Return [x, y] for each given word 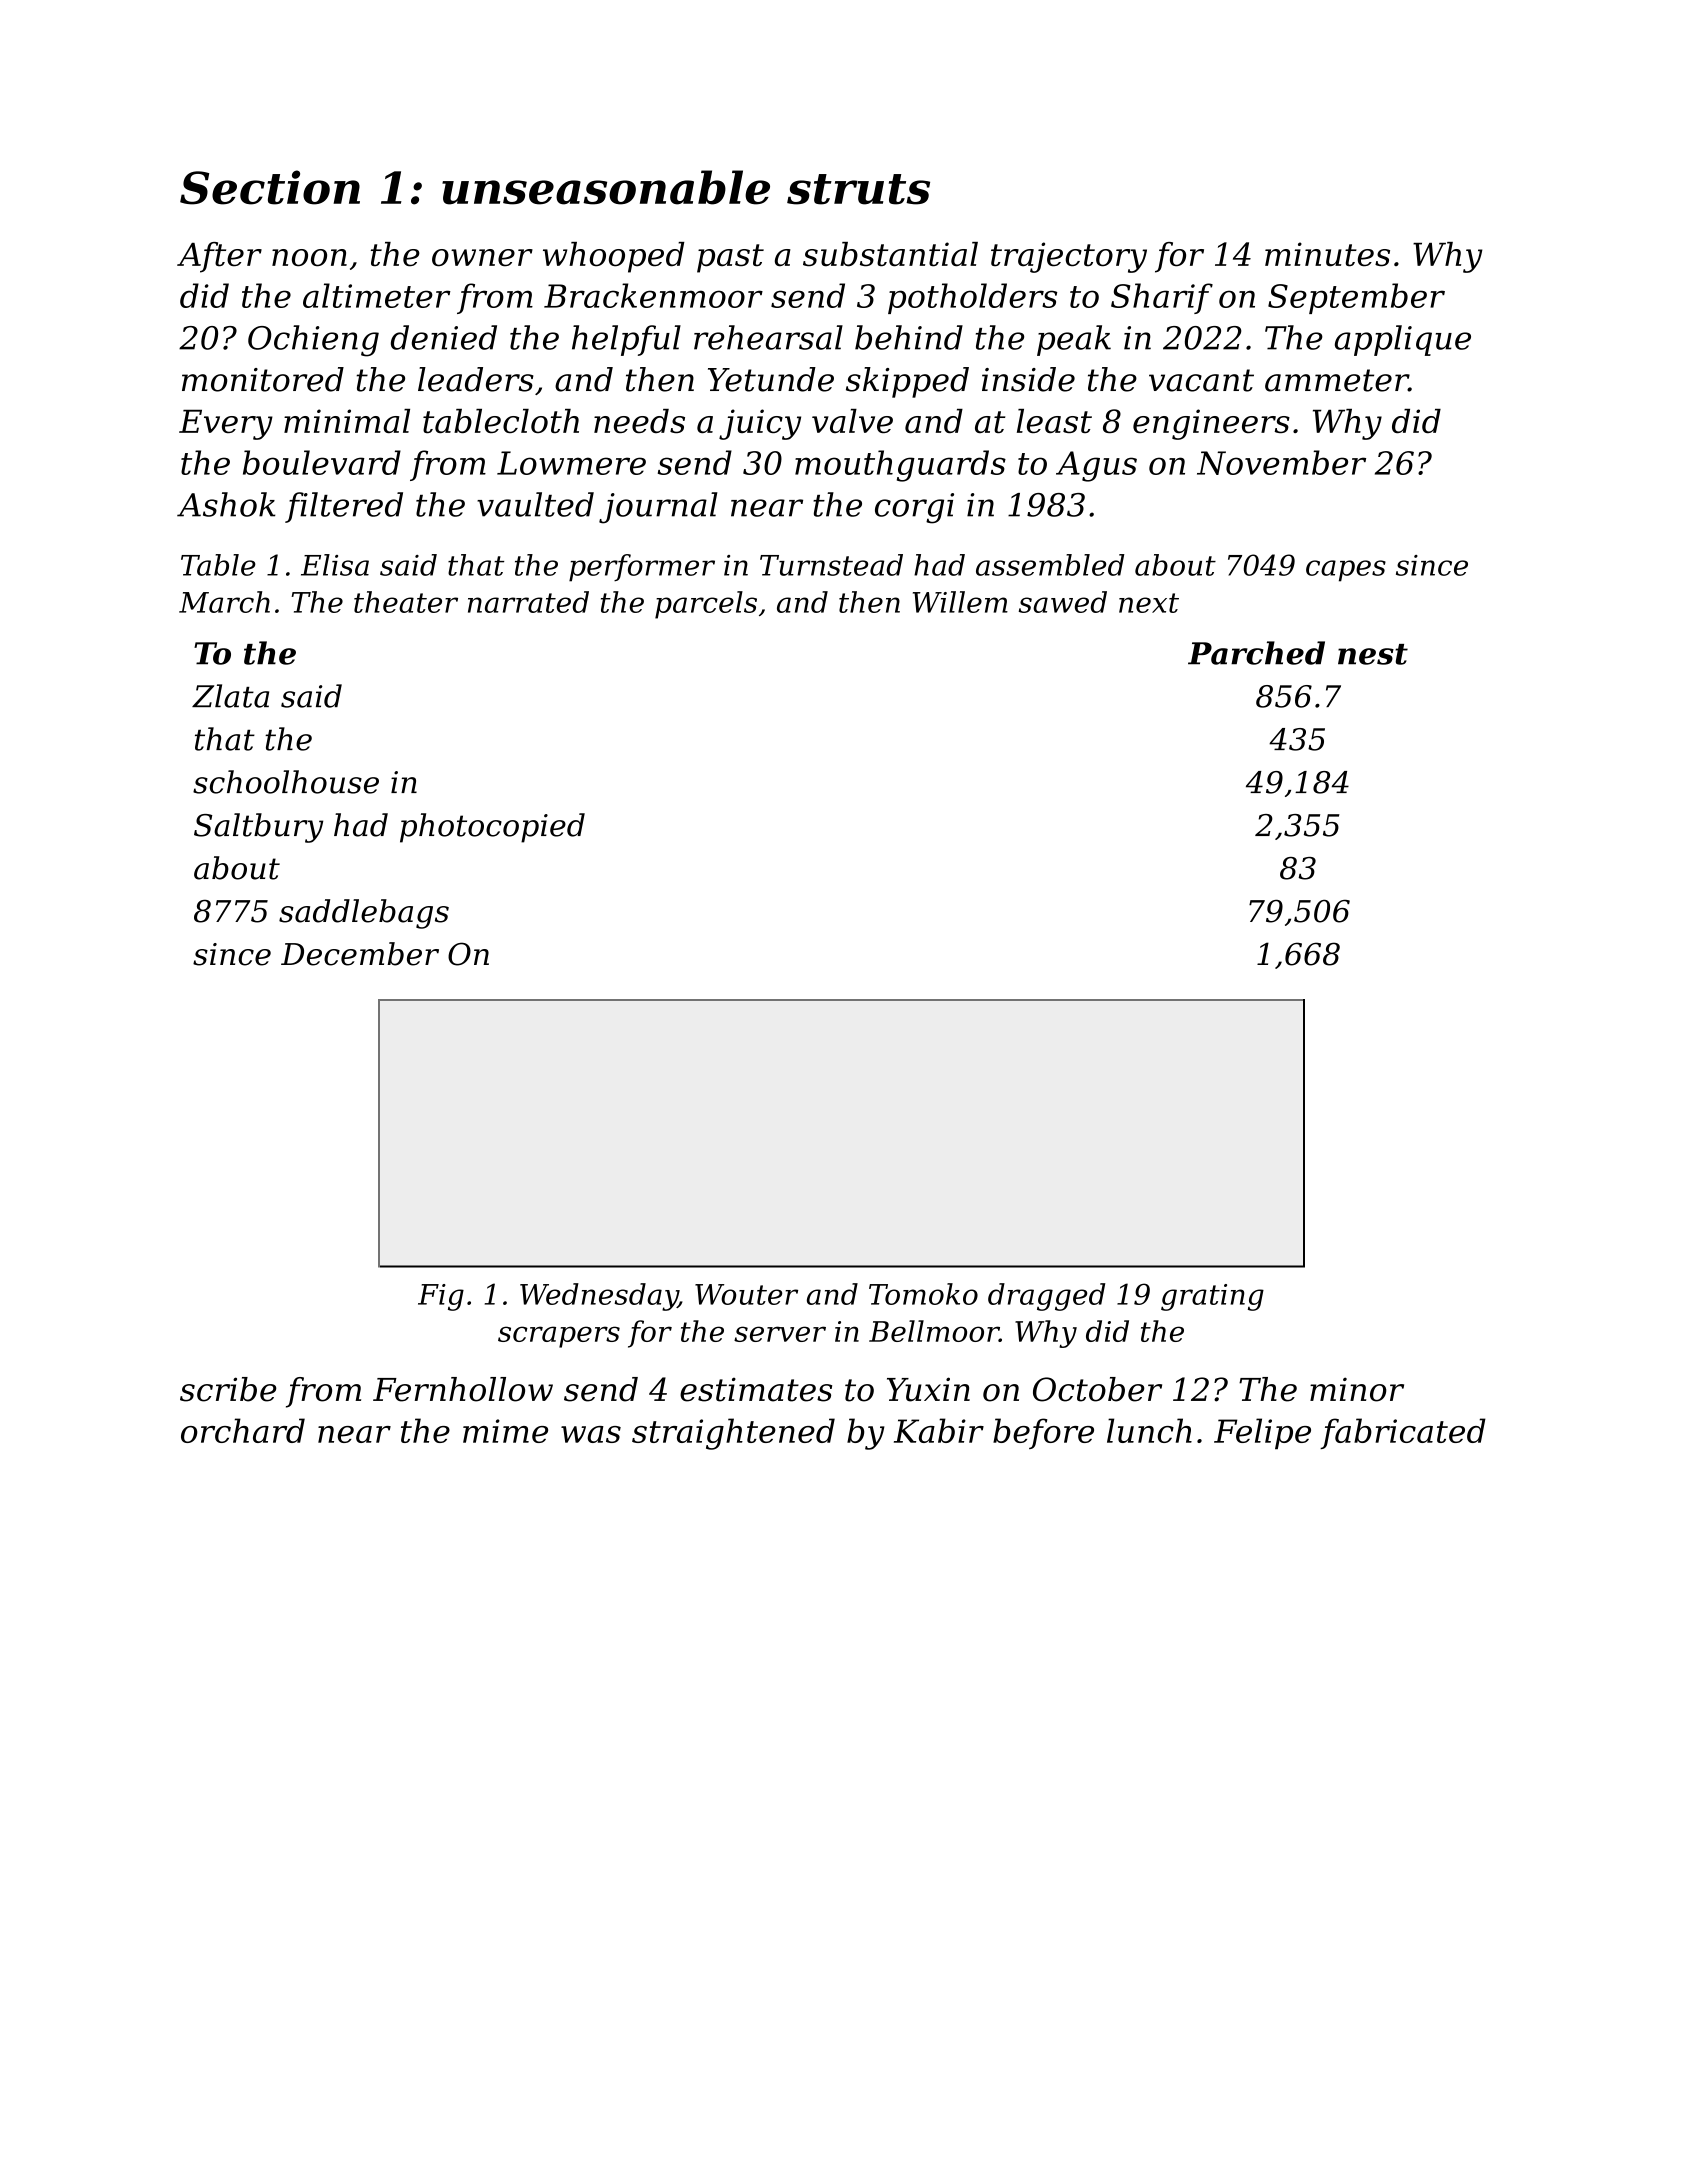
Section [270, 187]
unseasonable [606, 187]
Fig [441, 1297]
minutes [1327, 254]
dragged [1046, 1297]
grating [1212, 1297]
